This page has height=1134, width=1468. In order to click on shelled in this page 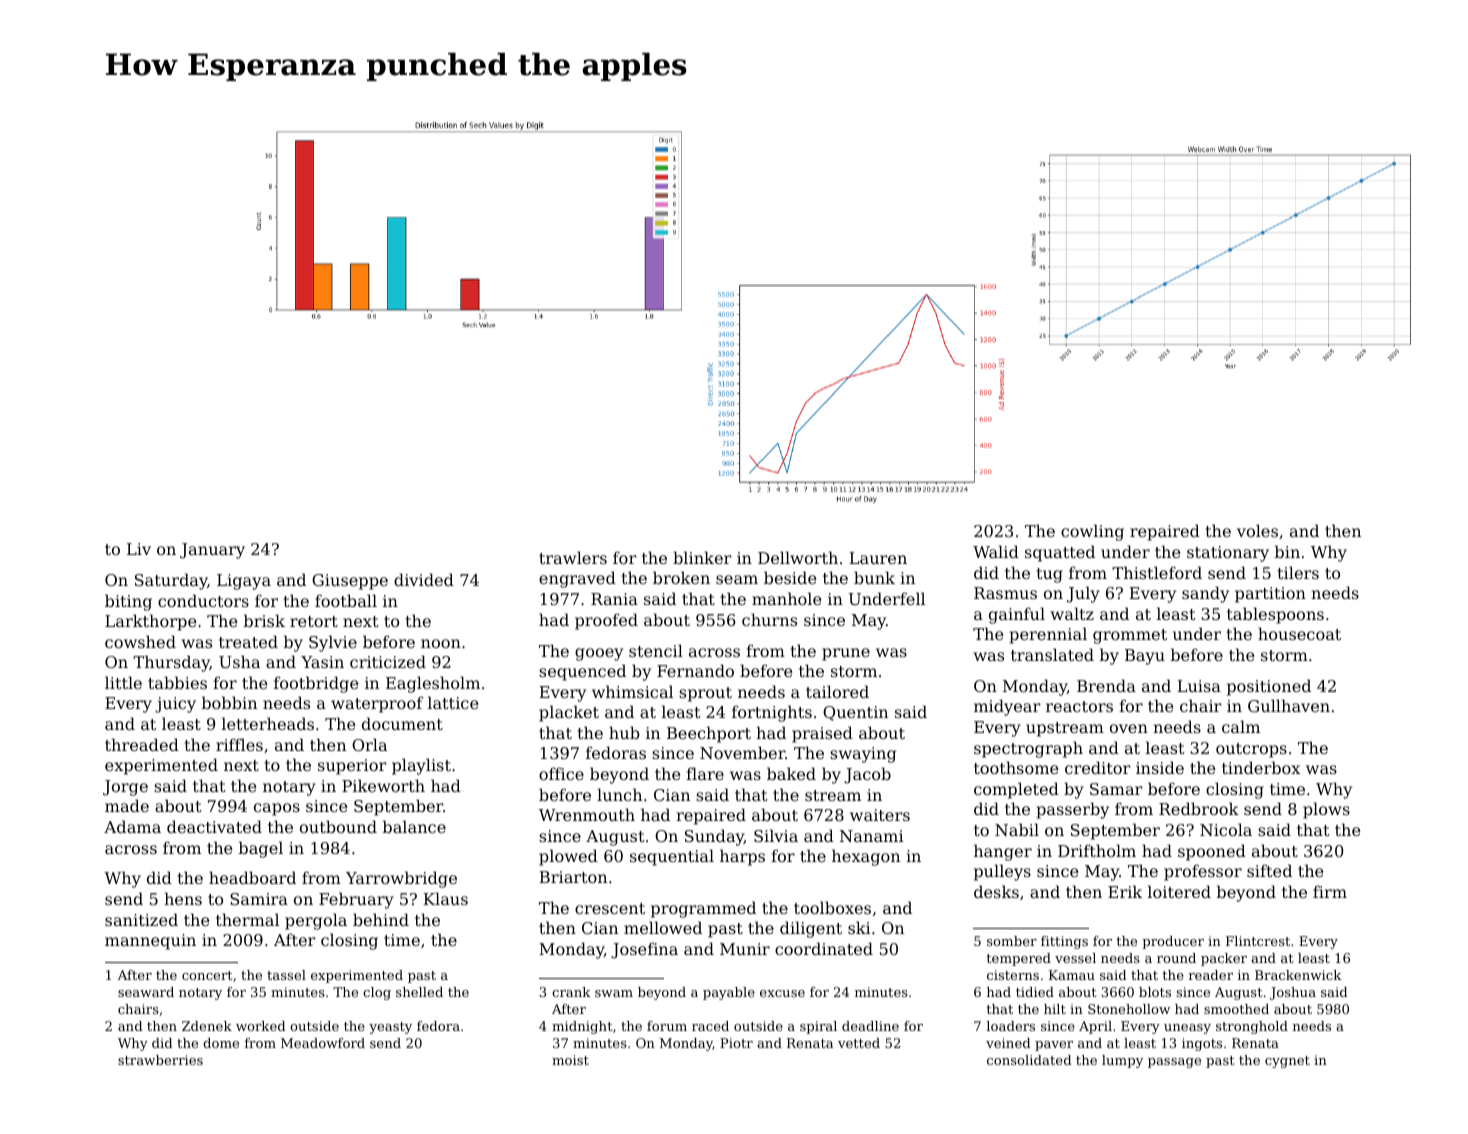, I will do `click(419, 992)`.
